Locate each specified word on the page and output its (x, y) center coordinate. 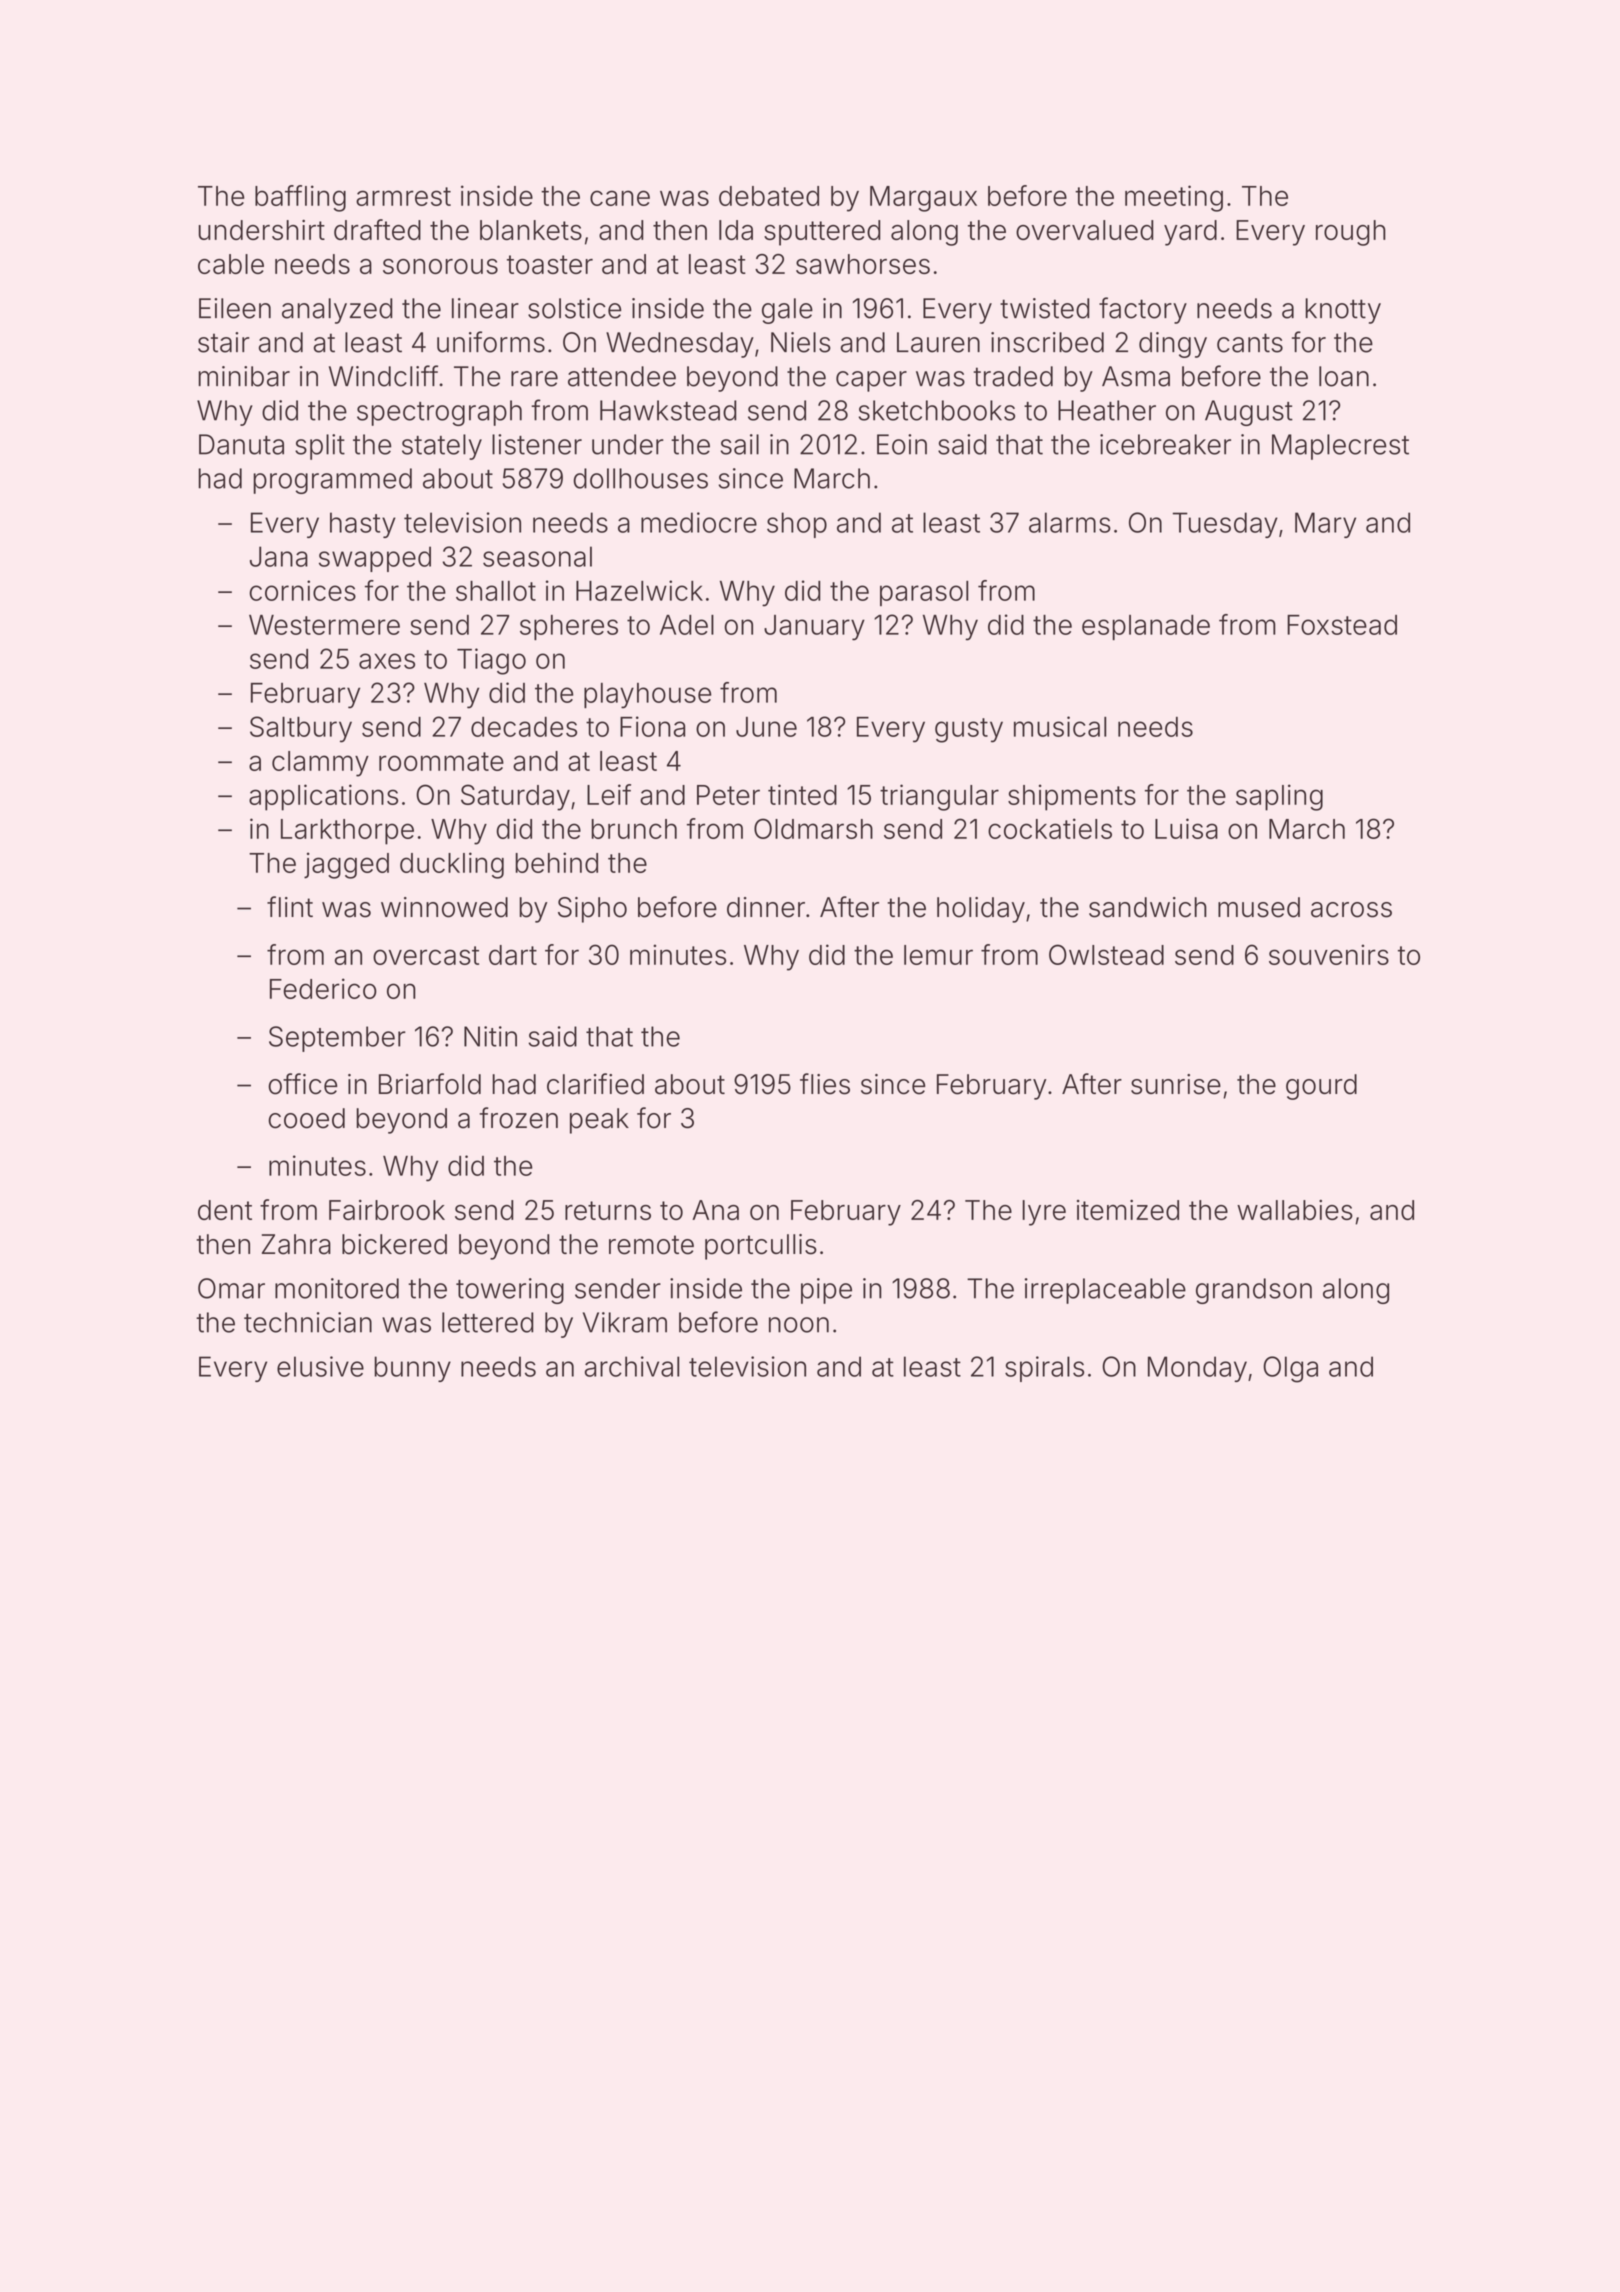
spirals (1044, 1369)
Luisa (1186, 828)
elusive (320, 1366)
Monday (1197, 1369)
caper (871, 381)
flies (825, 1084)
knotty (1343, 311)
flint (290, 906)
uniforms (491, 342)
